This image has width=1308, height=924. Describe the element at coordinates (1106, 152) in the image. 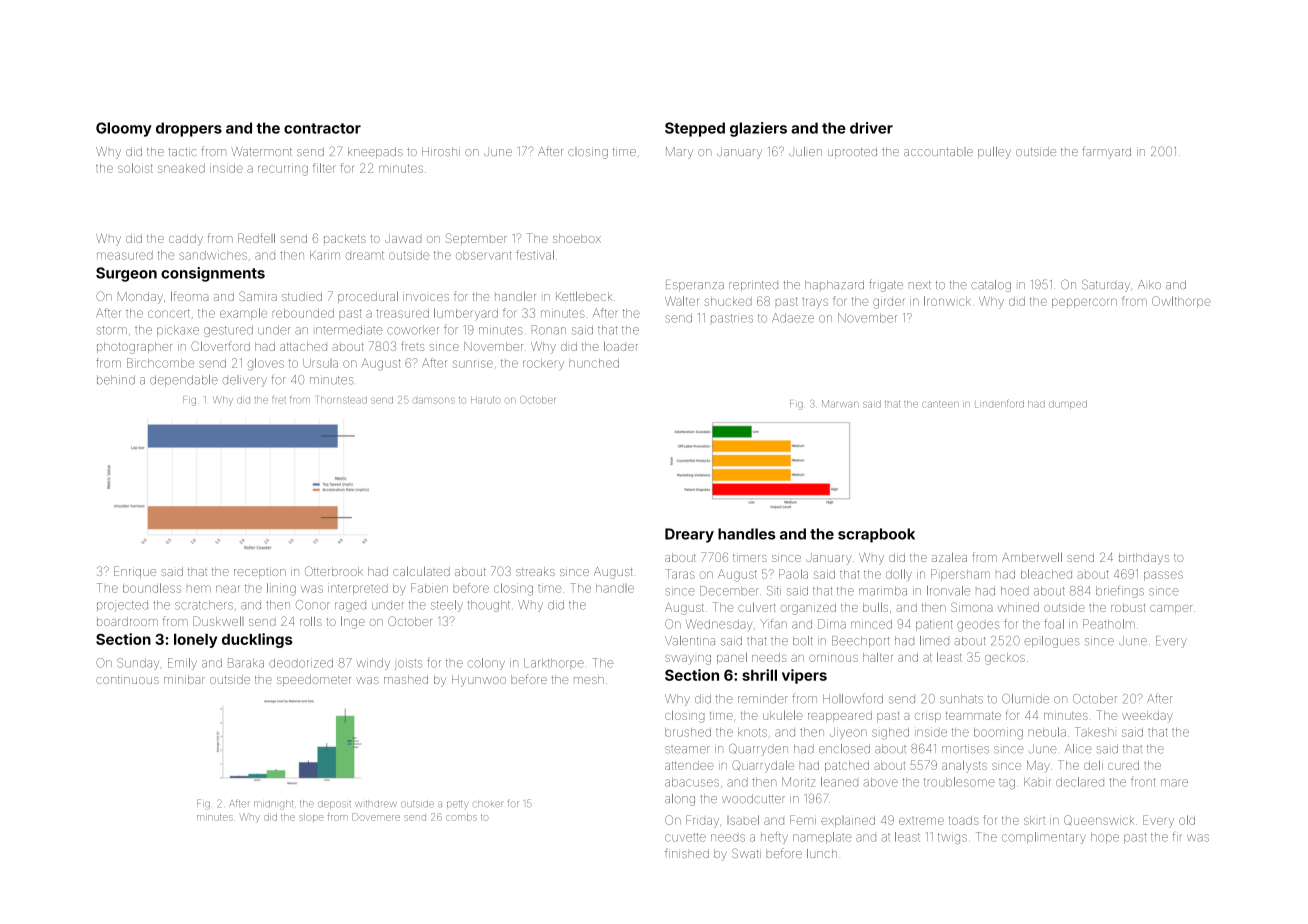

I see `farmyard` at that location.
